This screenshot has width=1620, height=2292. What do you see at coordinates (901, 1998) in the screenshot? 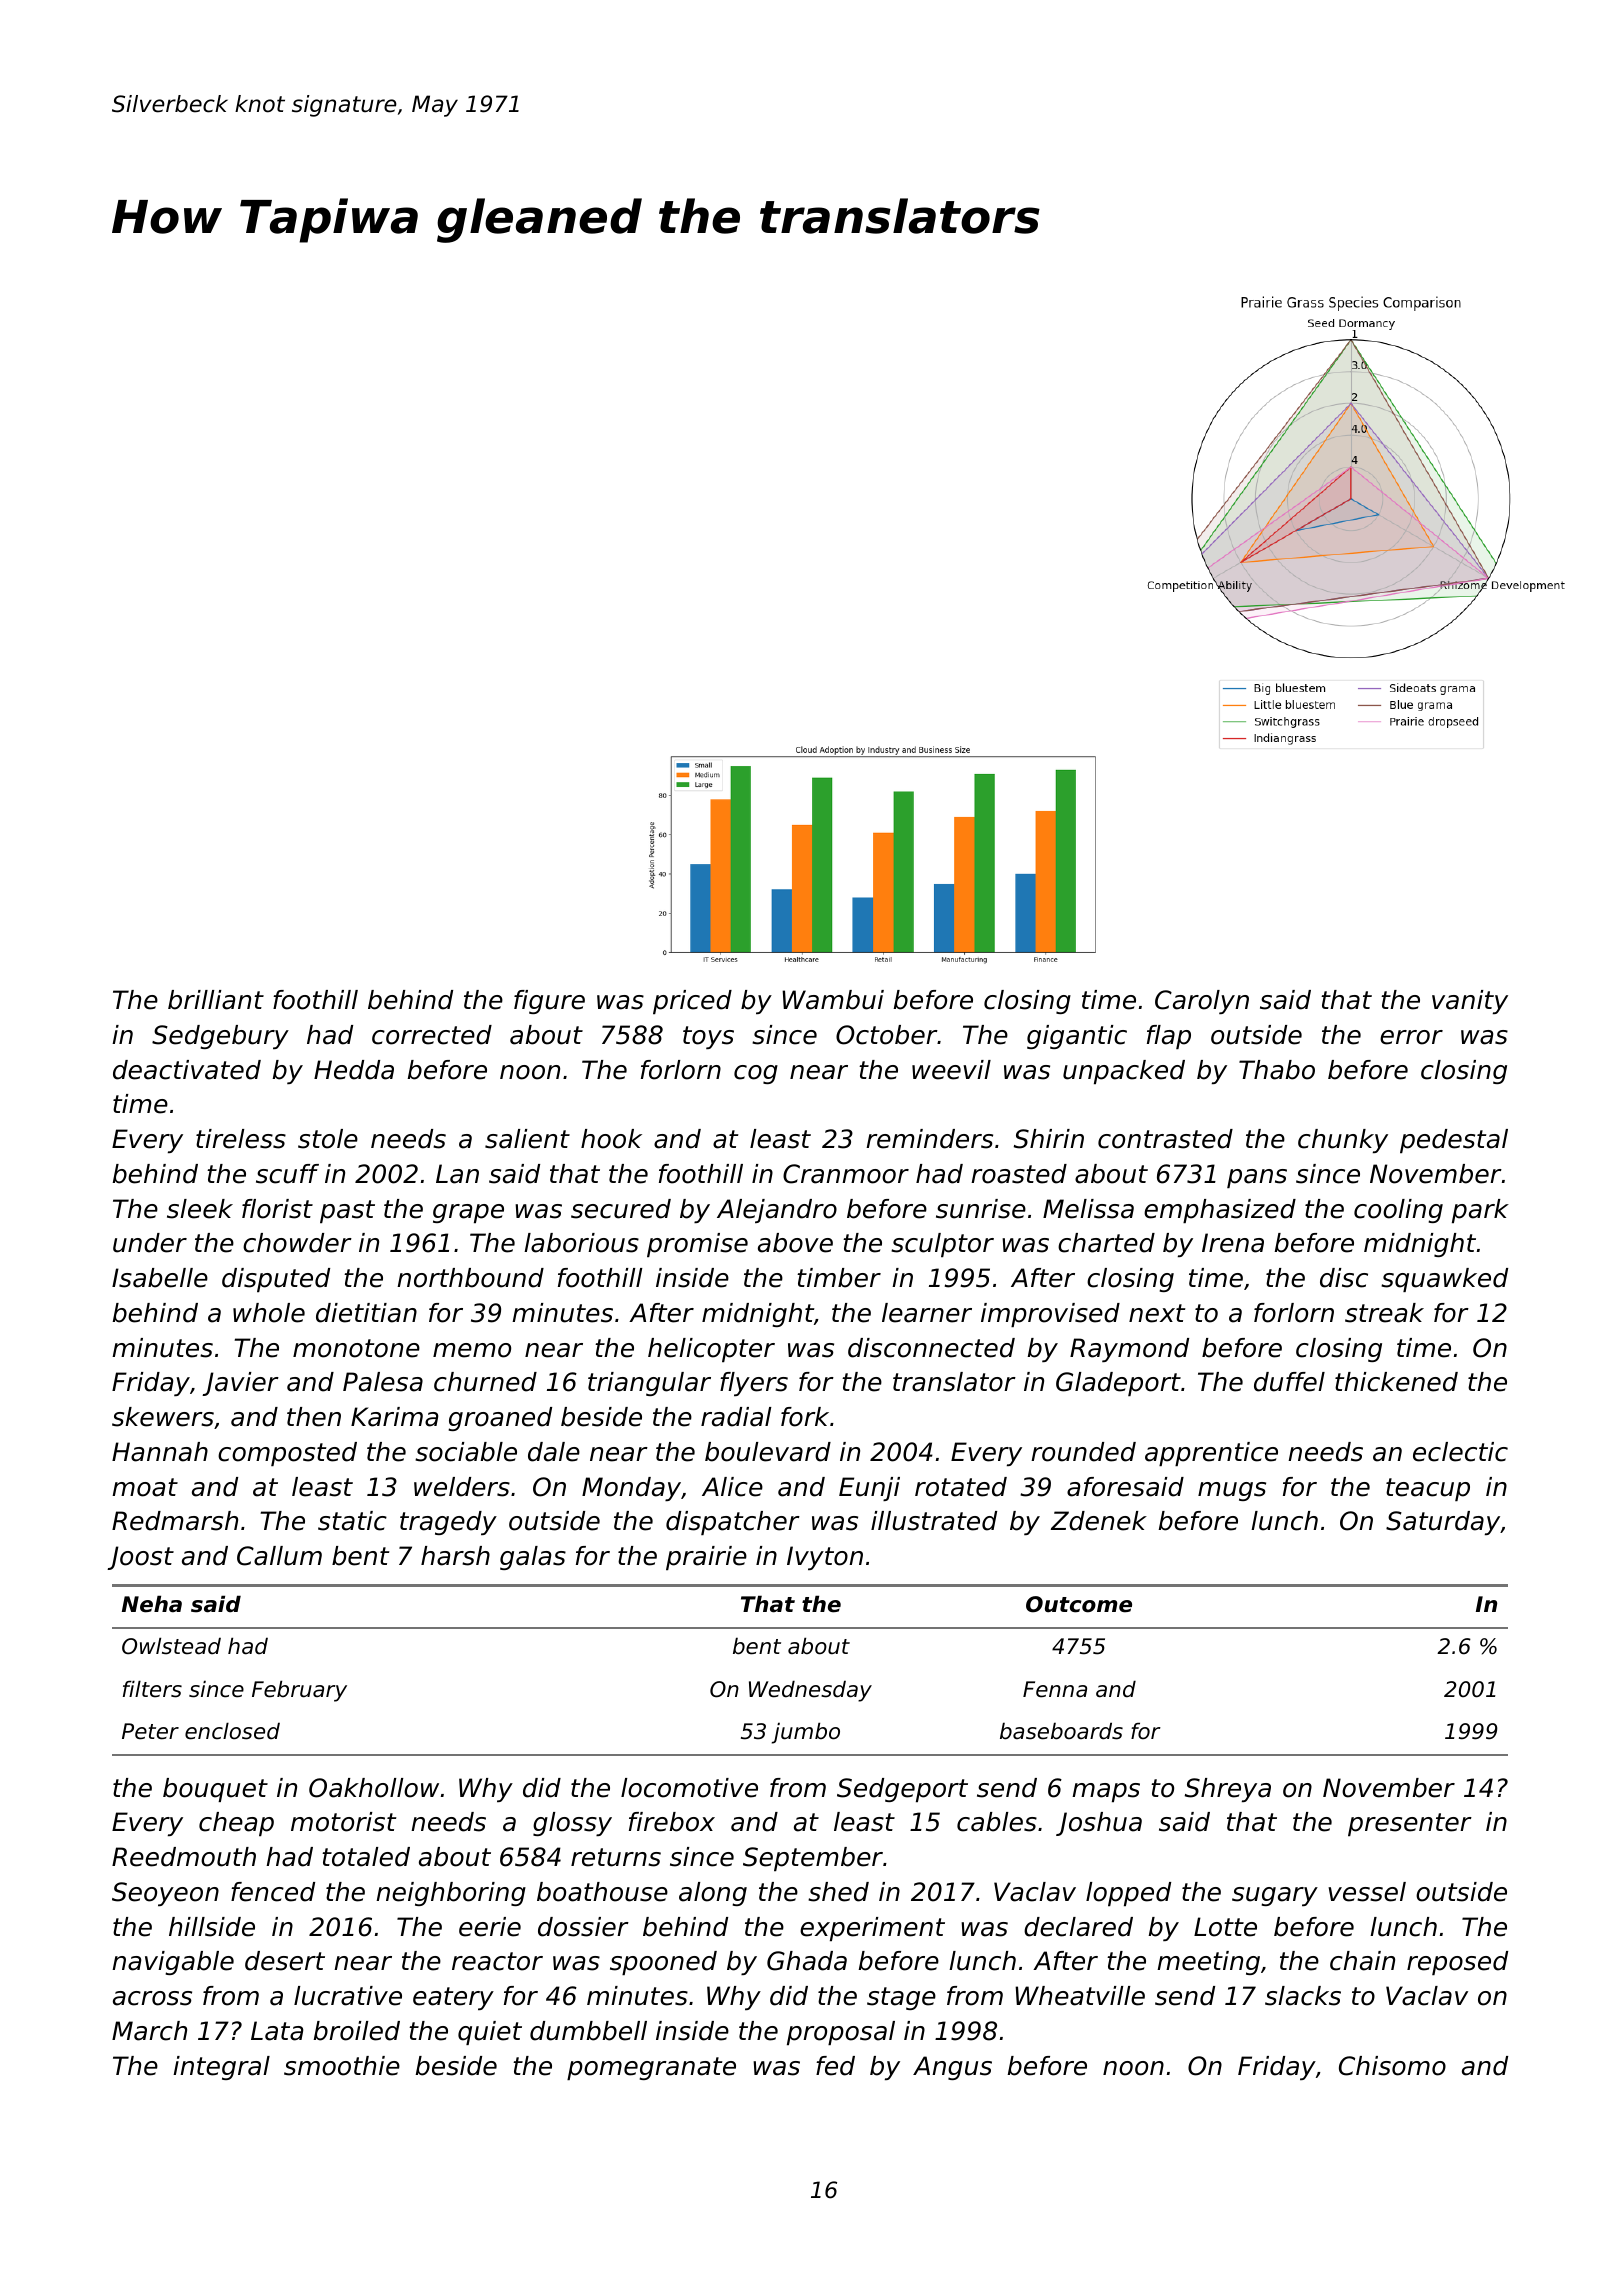
I see `stage` at bounding box center [901, 1998].
